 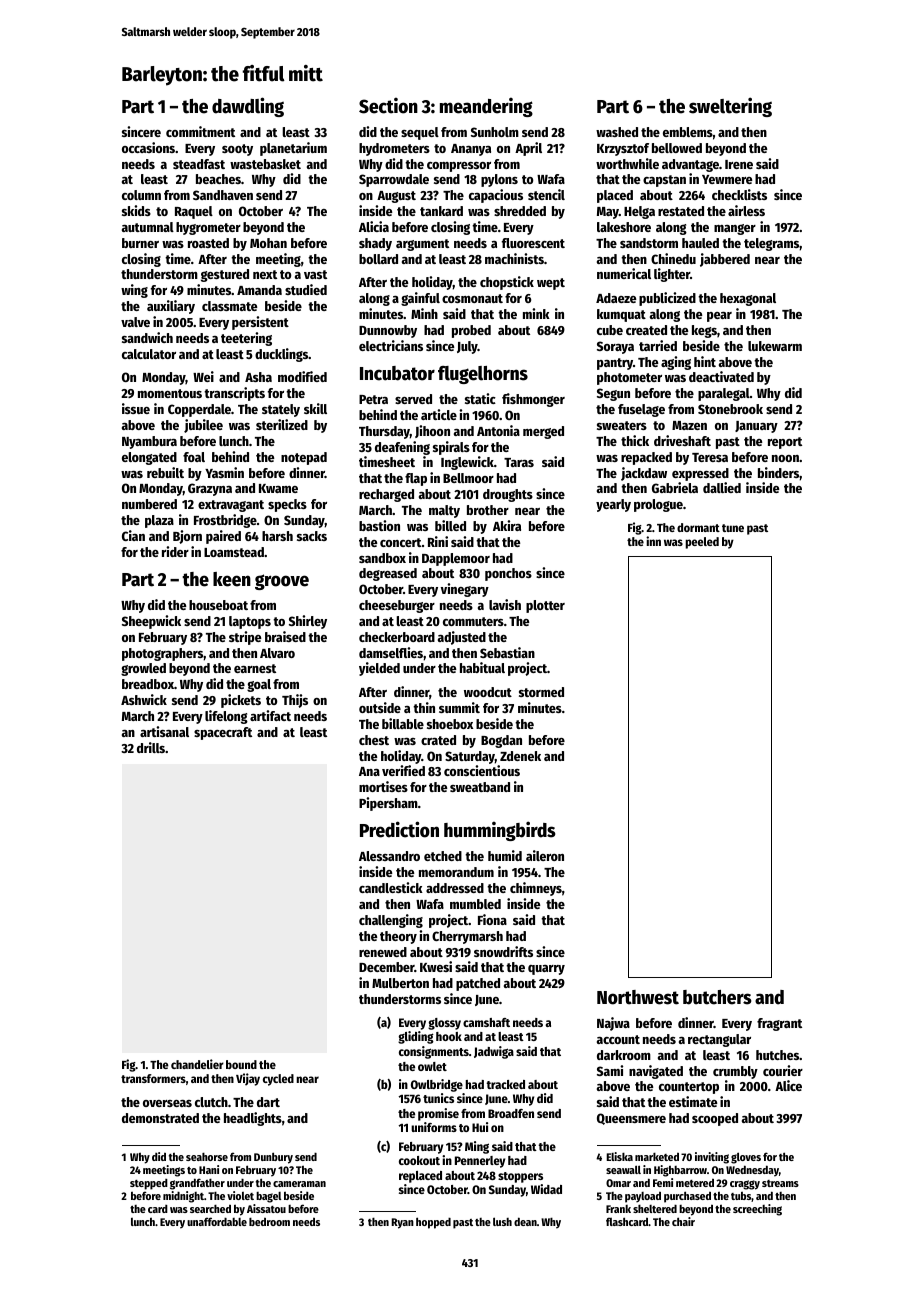 What do you see at coordinates (546, 970) in the document?
I see `quarry` at bounding box center [546, 970].
